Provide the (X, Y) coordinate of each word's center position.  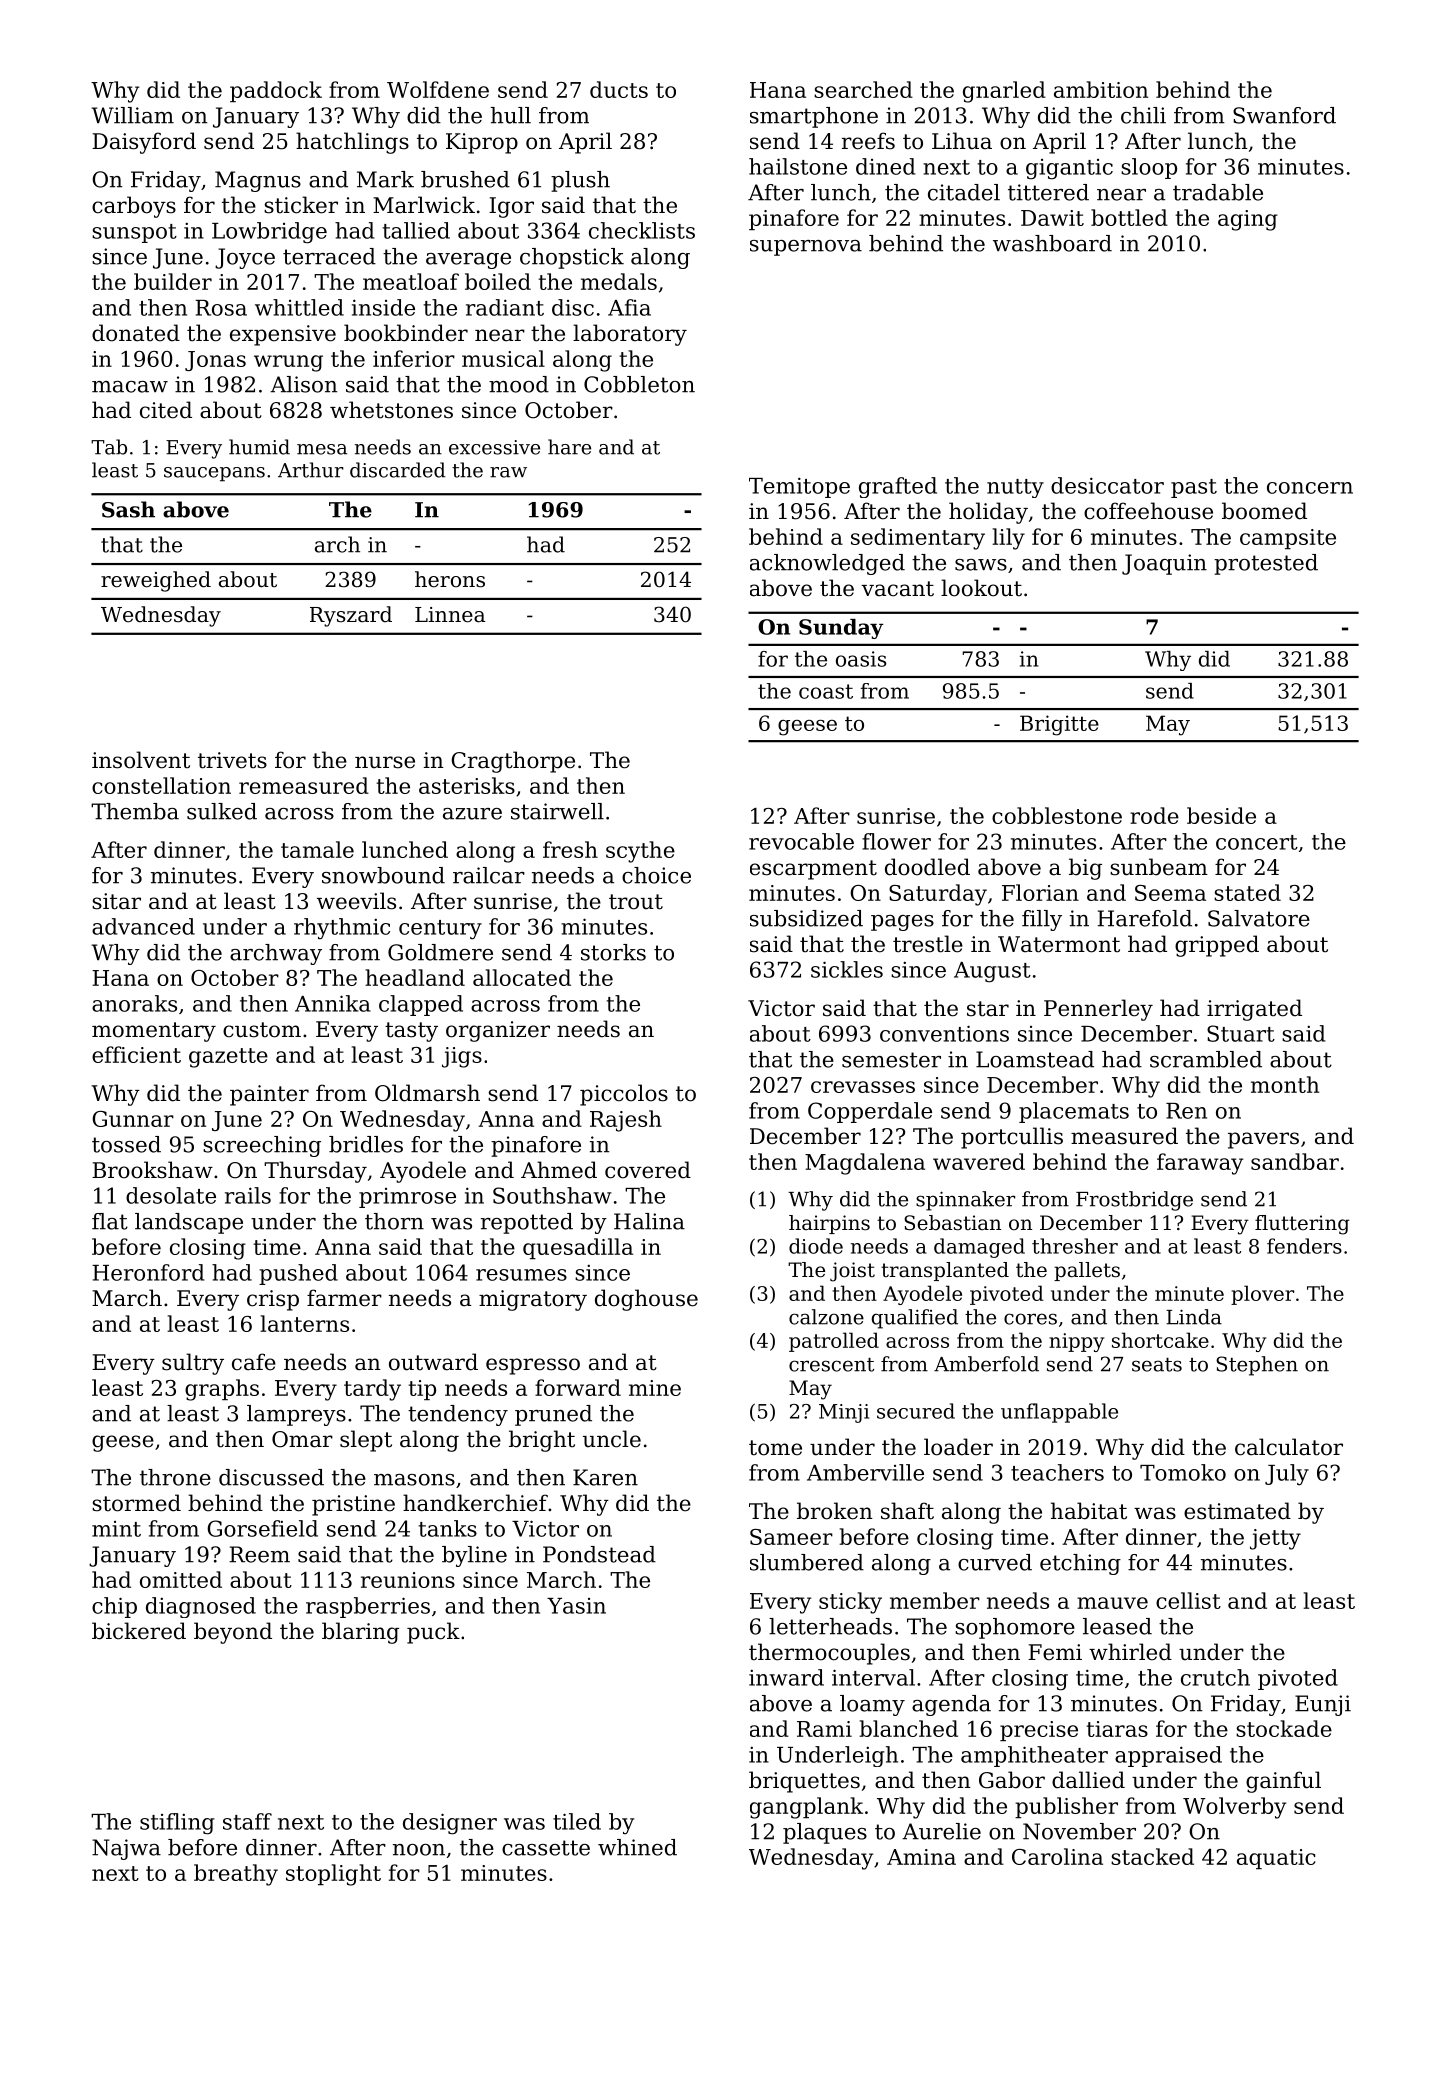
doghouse (646, 1300)
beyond (233, 1633)
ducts (619, 89)
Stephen (1257, 1366)
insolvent (141, 760)
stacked (1152, 1856)
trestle (928, 944)
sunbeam (1159, 867)
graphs (222, 1390)
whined (637, 1847)
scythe (640, 852)
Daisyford (144, 143)
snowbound (383, 875)
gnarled (1004, 92)
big (1085, 869)
